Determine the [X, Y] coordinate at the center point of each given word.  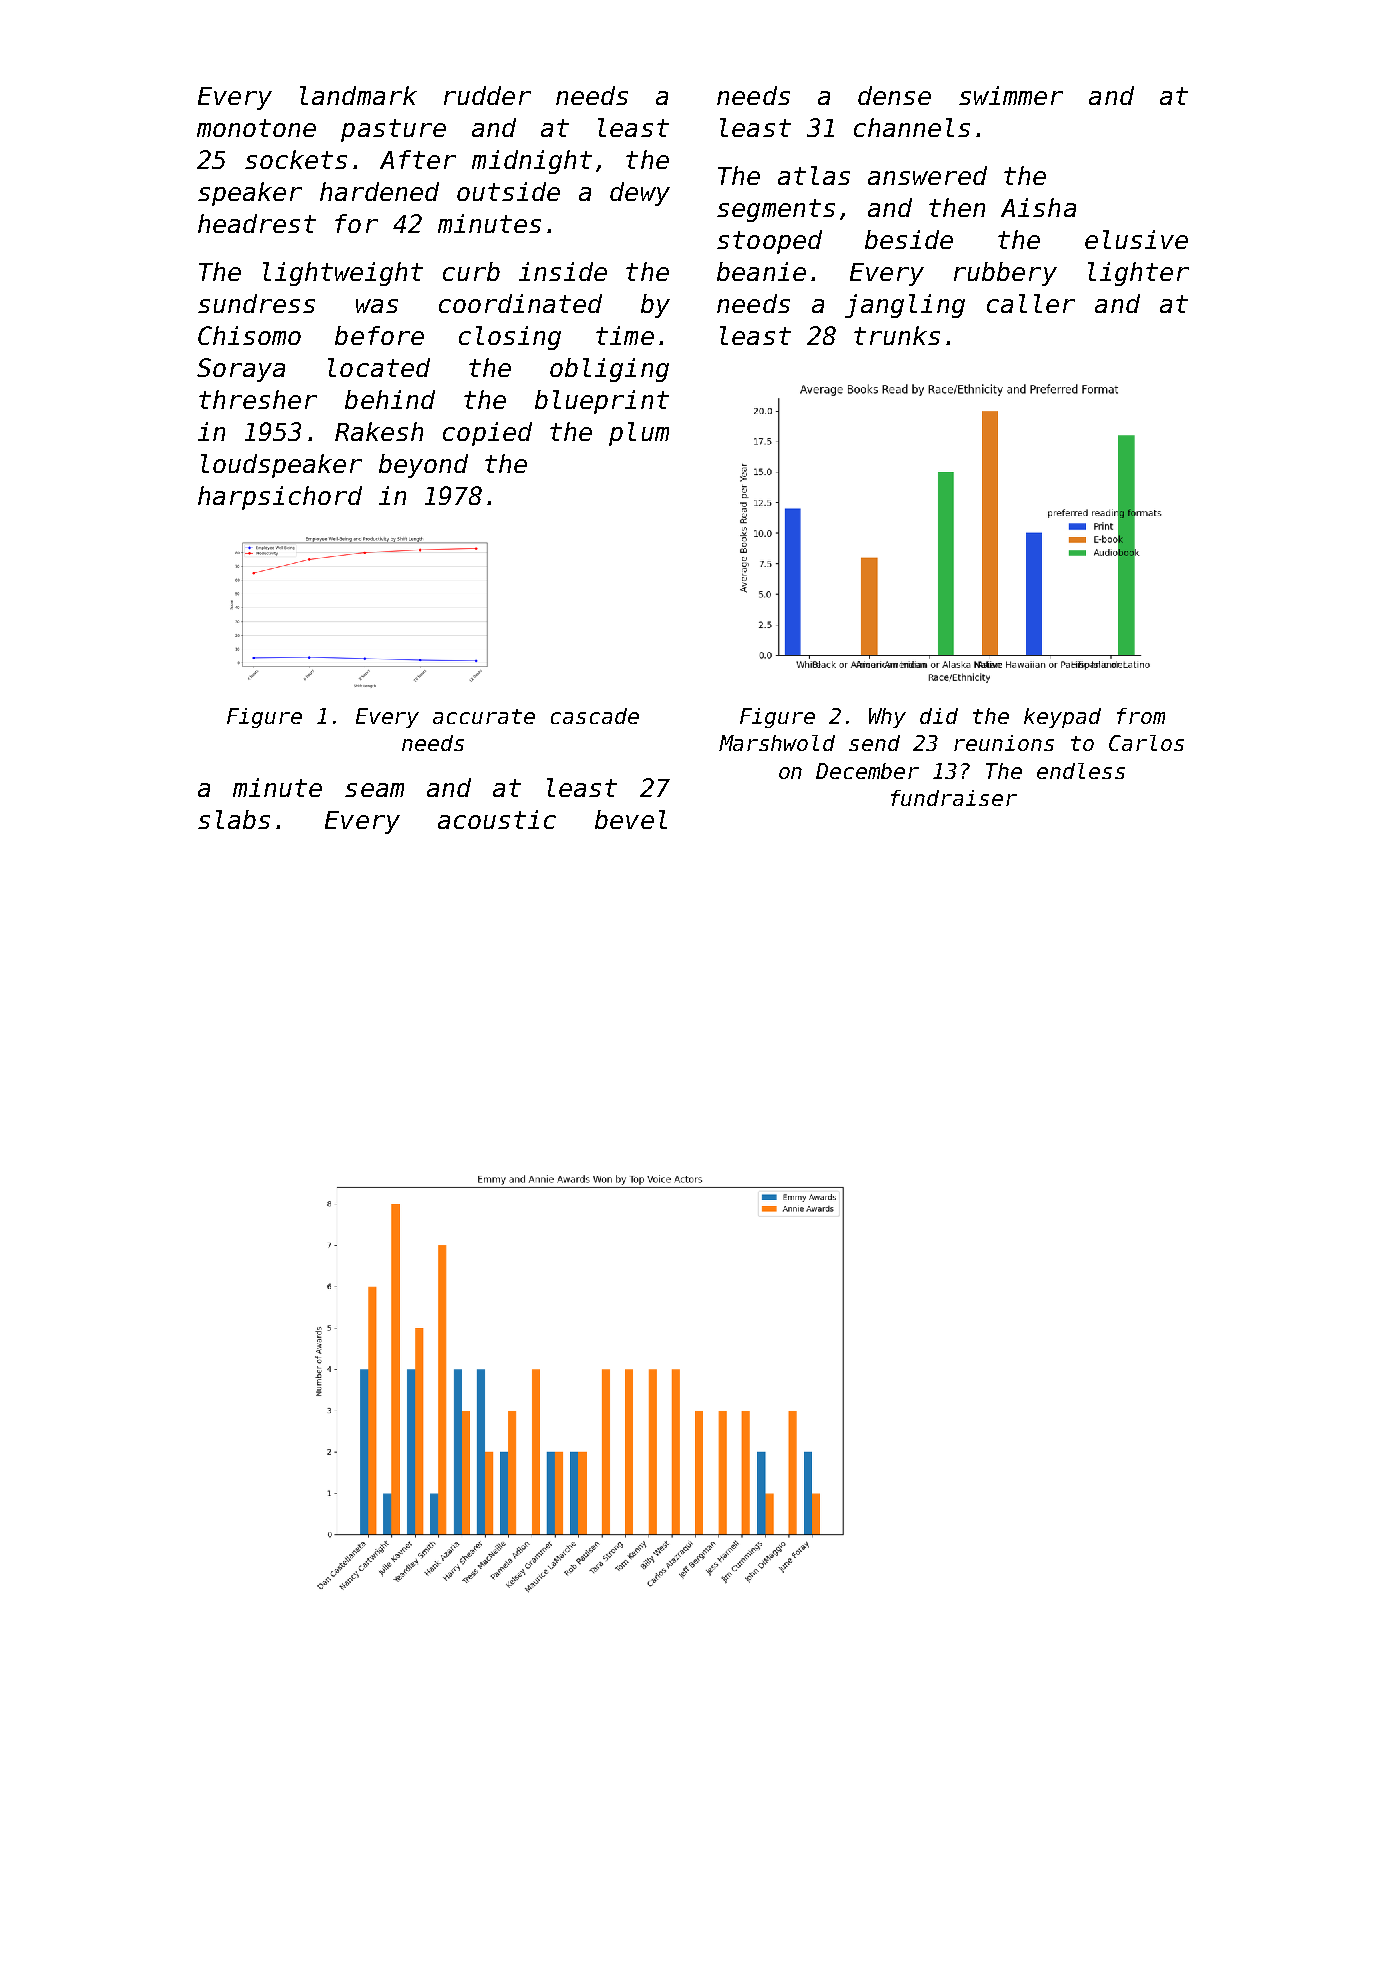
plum [639, 434]
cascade [595, 716]
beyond [423, 466]
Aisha [1038, 207]
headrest [257, 223]
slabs [234, 819]
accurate [484, 716]
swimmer [1011, 95]
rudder [487, 95]
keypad [1062, 718]
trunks [897, 335]
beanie [761, 271]
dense [894, 95]
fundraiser [954, 798]
